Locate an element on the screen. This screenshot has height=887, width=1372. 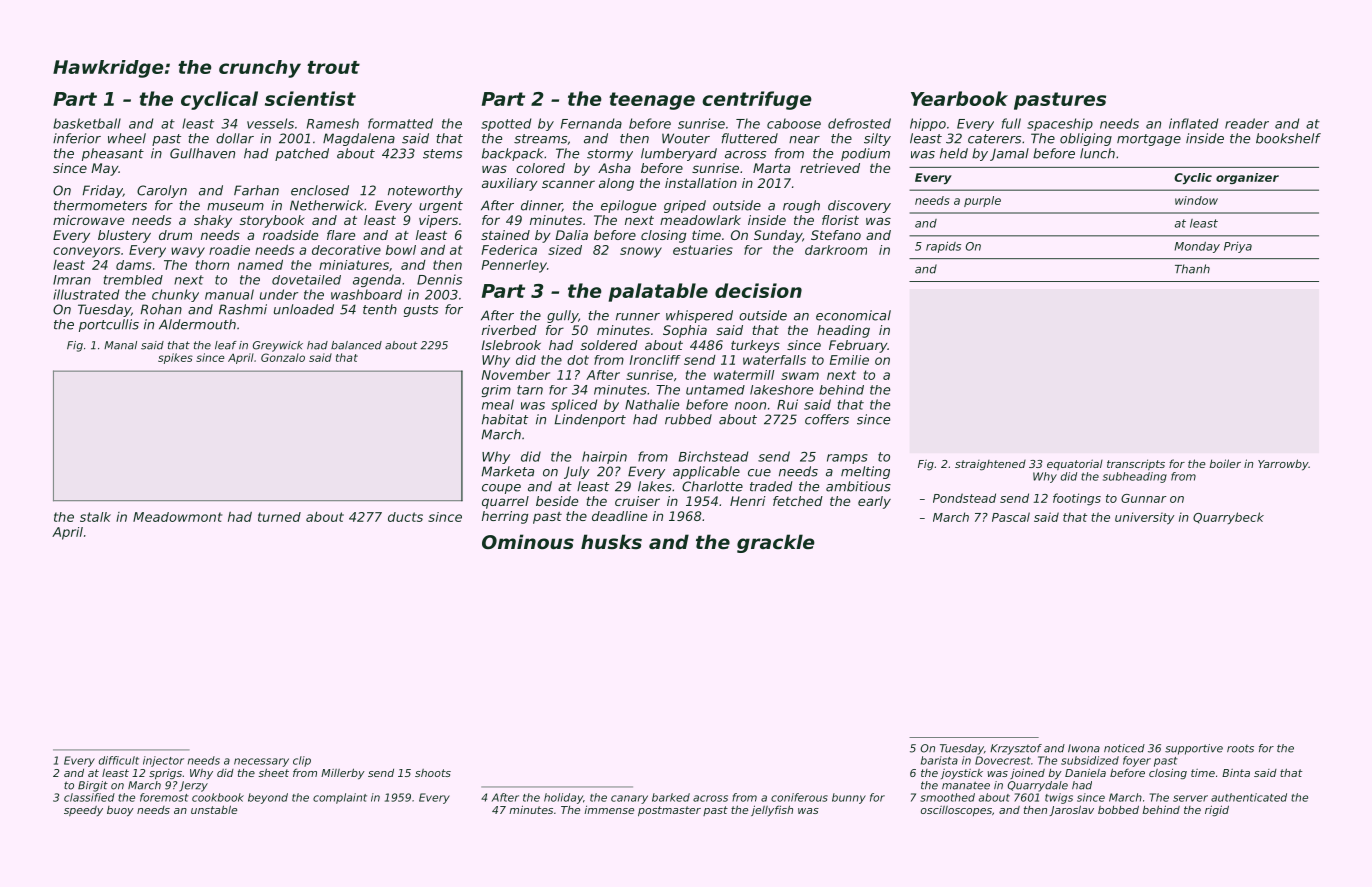
basketball is located at coordinates (87, 123).
